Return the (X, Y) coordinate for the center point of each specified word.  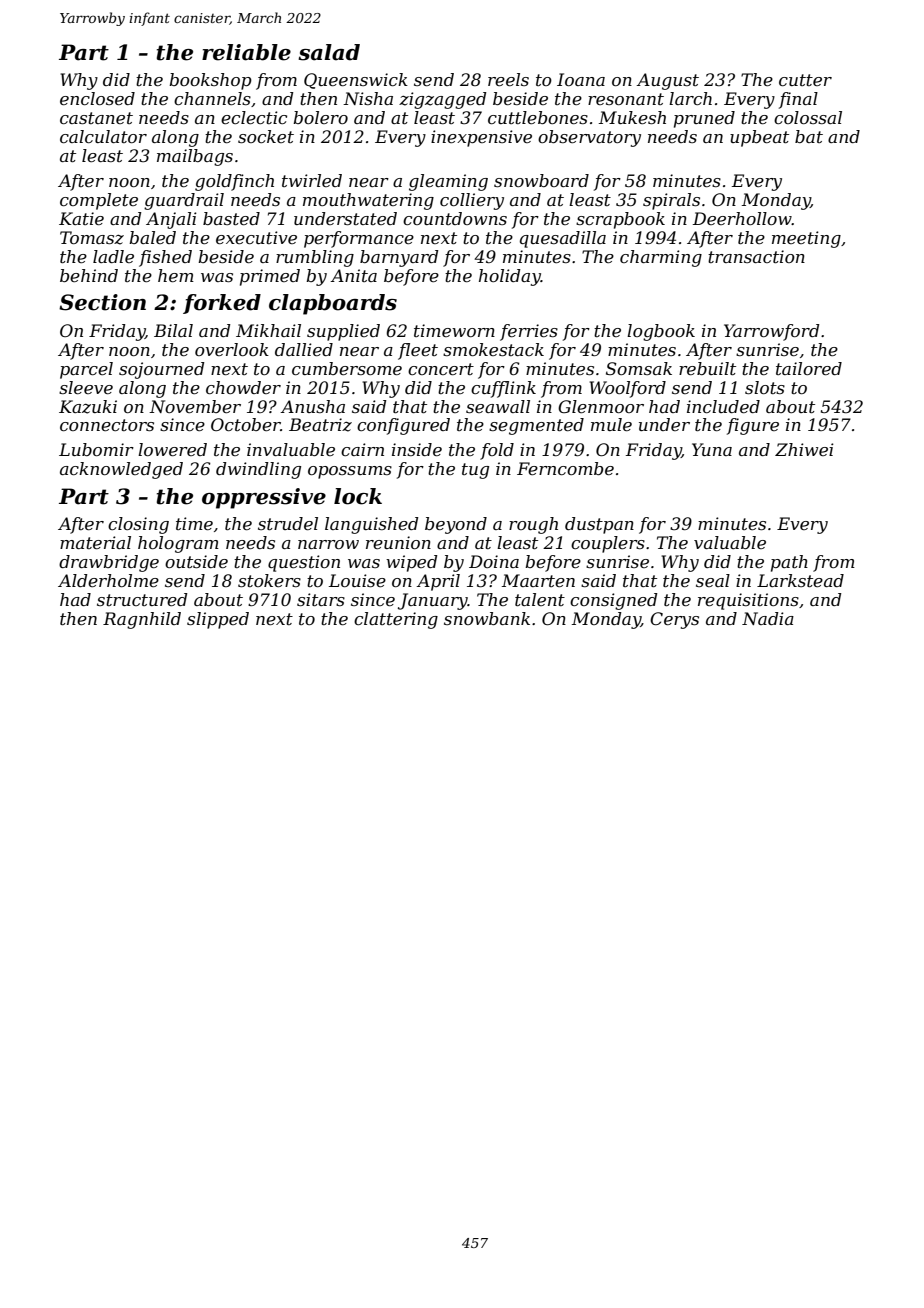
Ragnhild (142, 620)
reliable (246, 52)
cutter (805, 80)
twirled (312, 180)
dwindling (258, 470)
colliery (472, 201)
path (789, 563)
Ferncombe (565, 468)
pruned (704, 119)
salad (329, 52)
